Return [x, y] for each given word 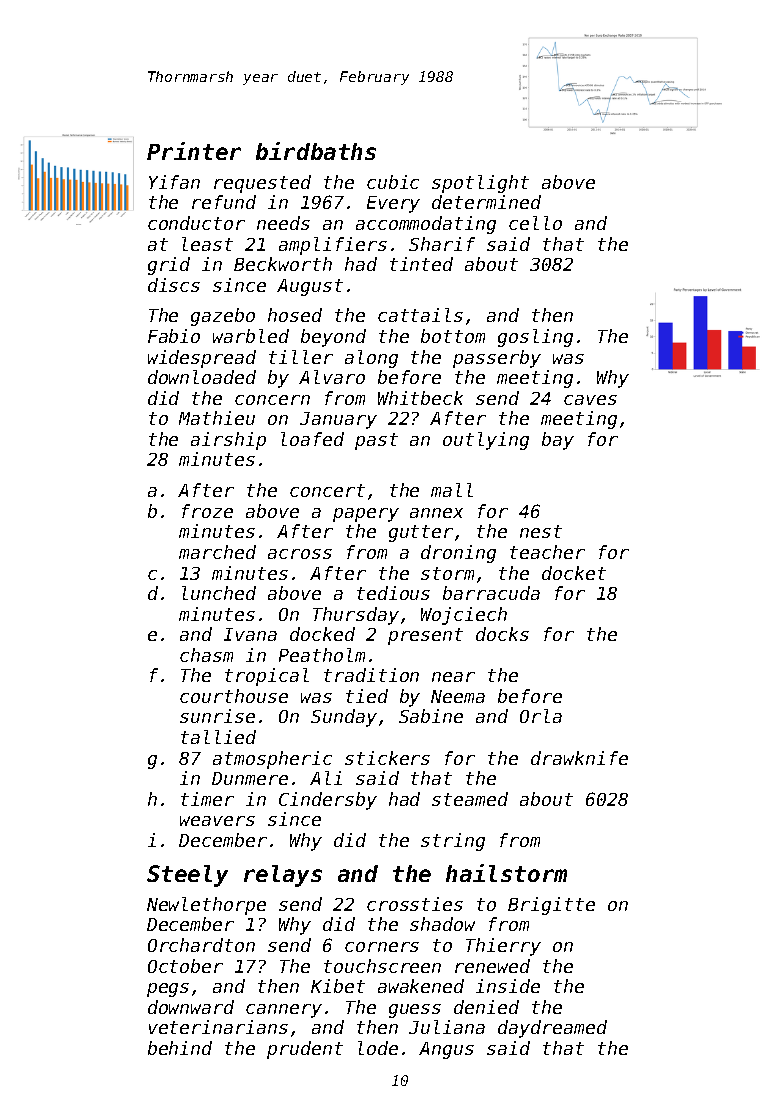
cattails [420, 315]
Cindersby [328, 801]
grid [169, 266]
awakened [421, 986]
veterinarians [218, 1027]
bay [558, 441]
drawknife [579, 758]
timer [207, 799]
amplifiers [333, 246]
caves [590, 400]
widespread [202, 359]
